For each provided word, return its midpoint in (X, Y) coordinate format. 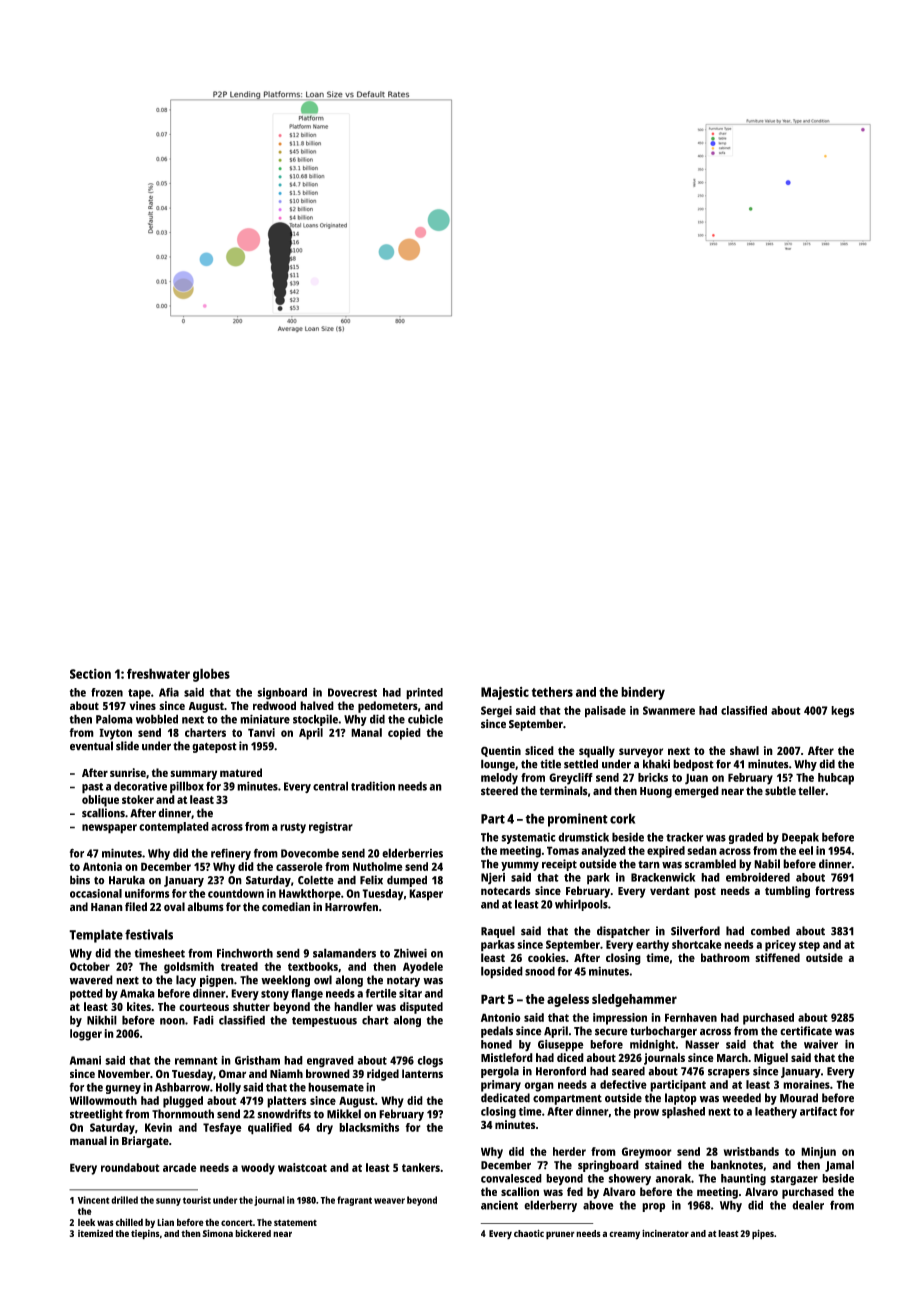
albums (205, 907)
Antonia (102, 866)
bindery (643, 693)
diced (570, 1057)
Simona (217, 1233)
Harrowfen (351, 907)
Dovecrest (352, 692)
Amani (85, 1060)
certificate (806, 1031)
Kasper (426, 895)
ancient (499, 1205)
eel (806, 850)
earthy (652, 946)
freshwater (158, 673)
